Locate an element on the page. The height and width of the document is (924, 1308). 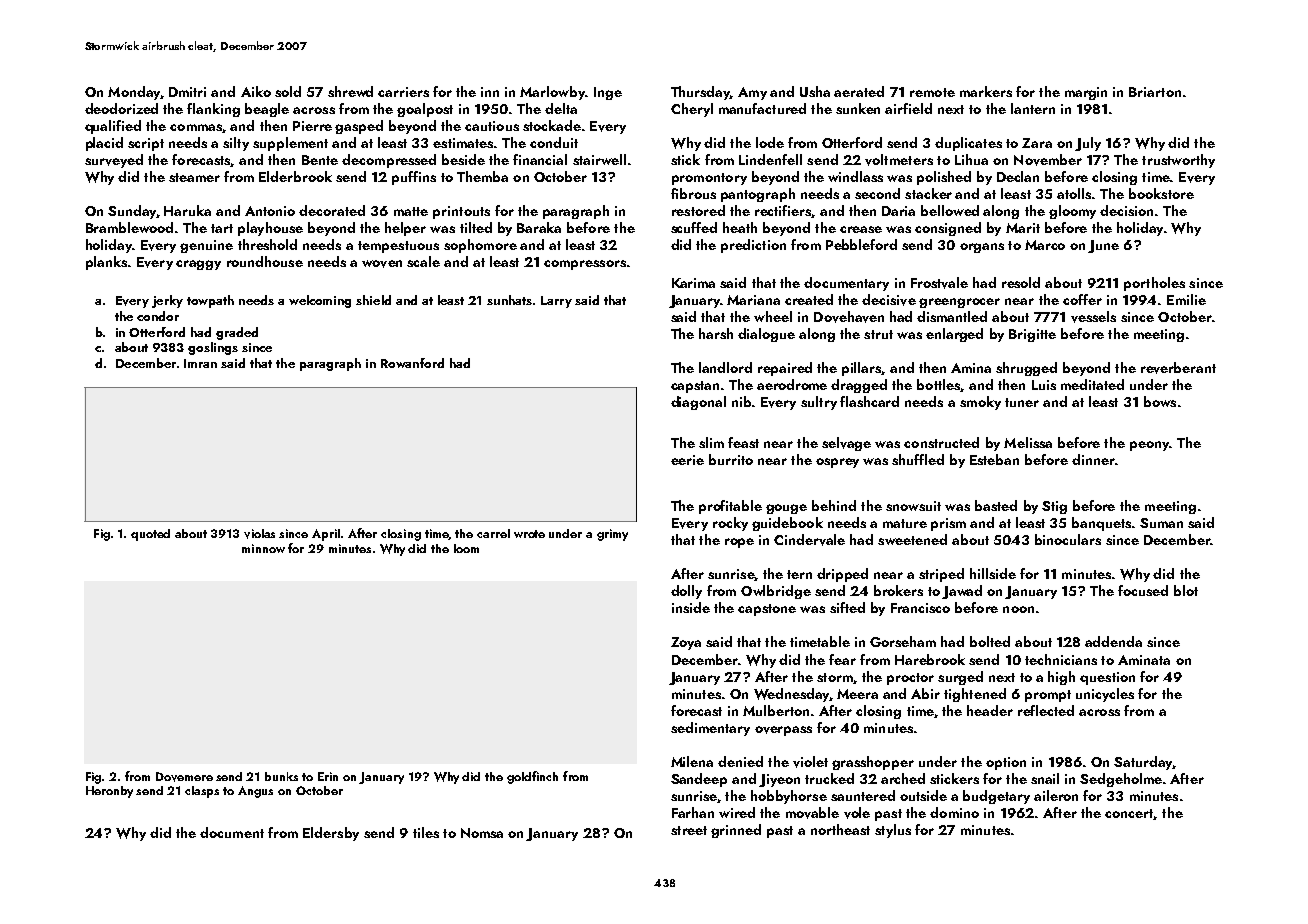
July is located at coordinates (1088, 144).
